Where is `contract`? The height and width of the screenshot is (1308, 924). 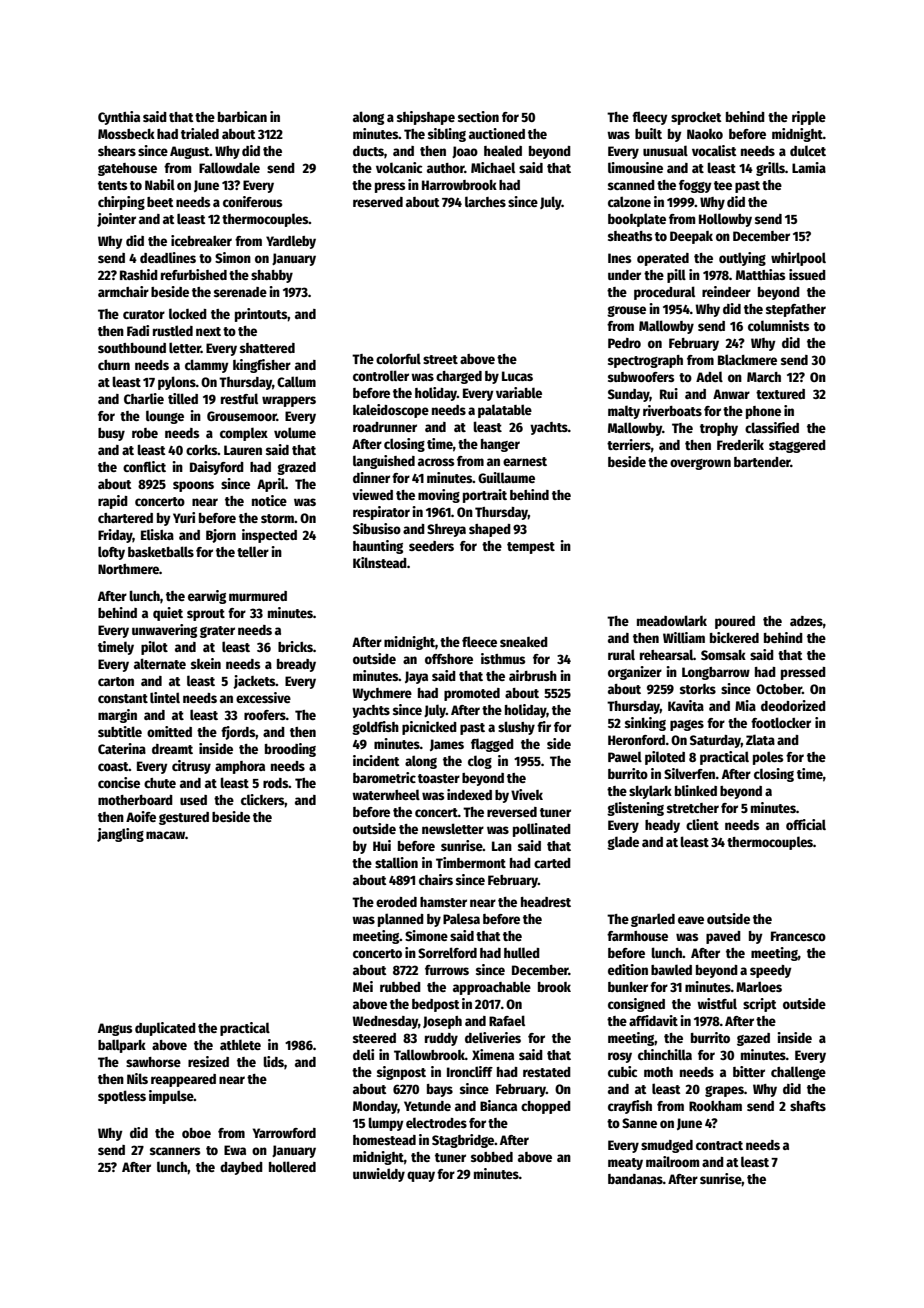
contract is located at coordinates (719, 1145).
